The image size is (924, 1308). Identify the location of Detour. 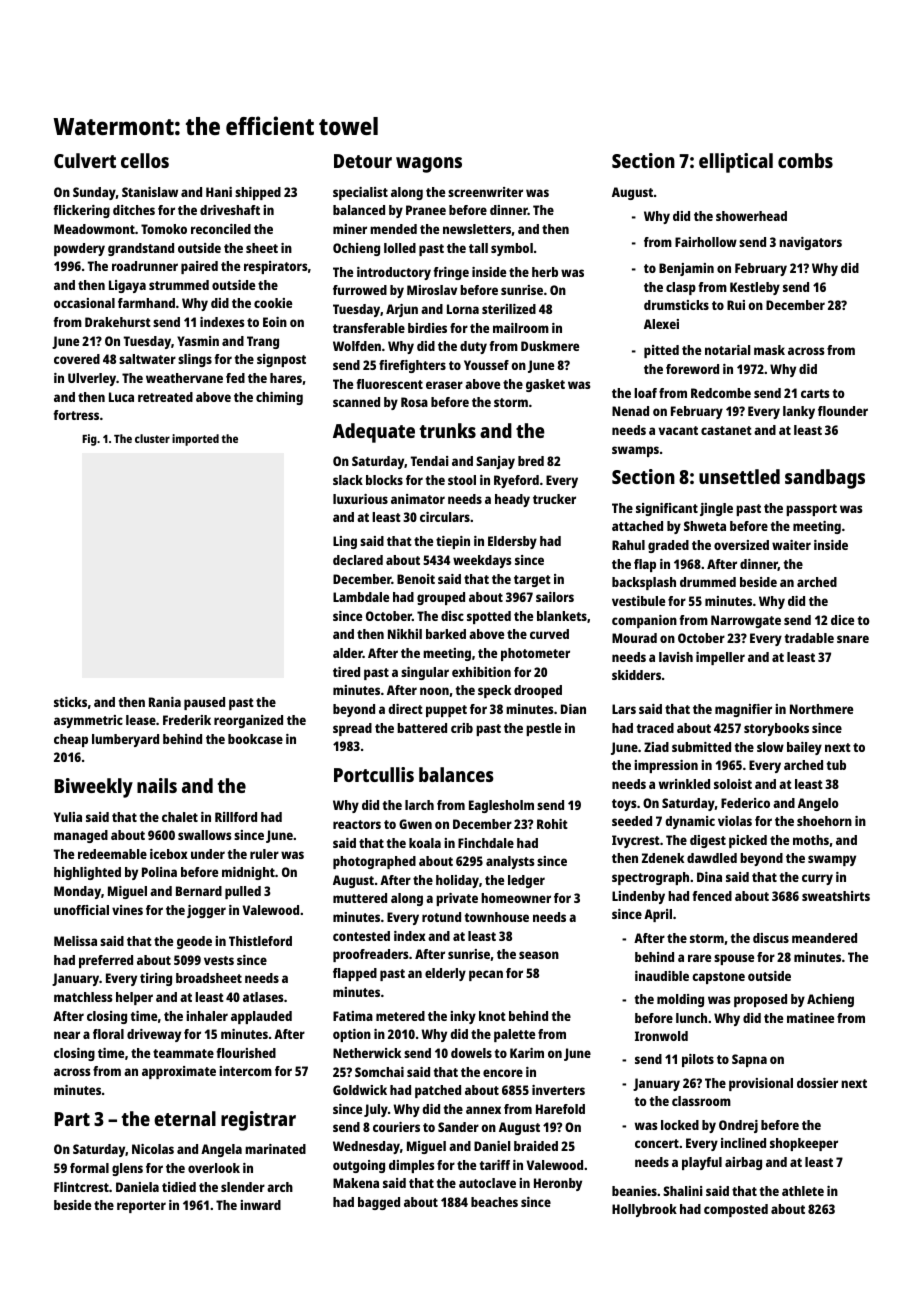
(363, 161).
